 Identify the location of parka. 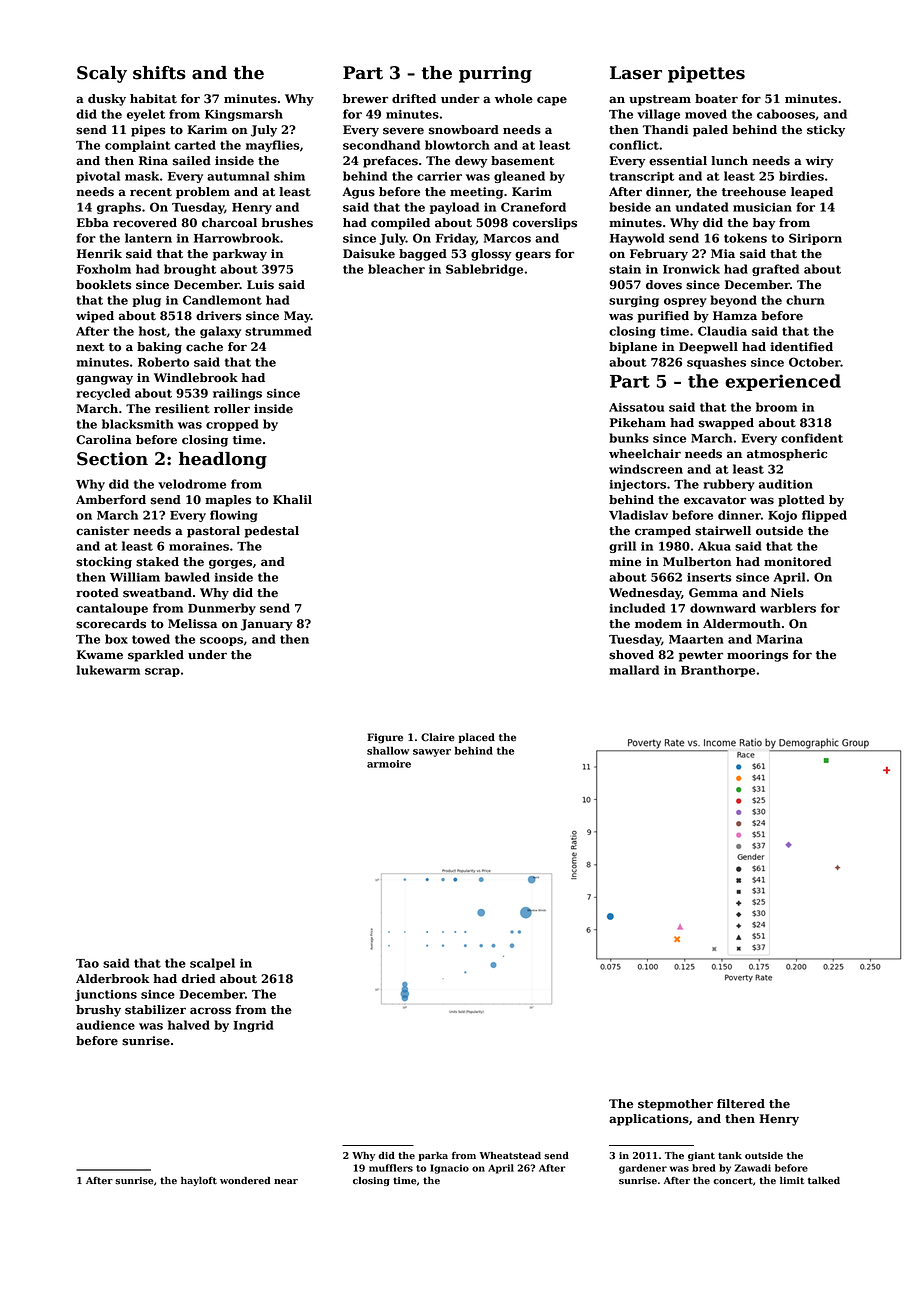
(433, 1156).
